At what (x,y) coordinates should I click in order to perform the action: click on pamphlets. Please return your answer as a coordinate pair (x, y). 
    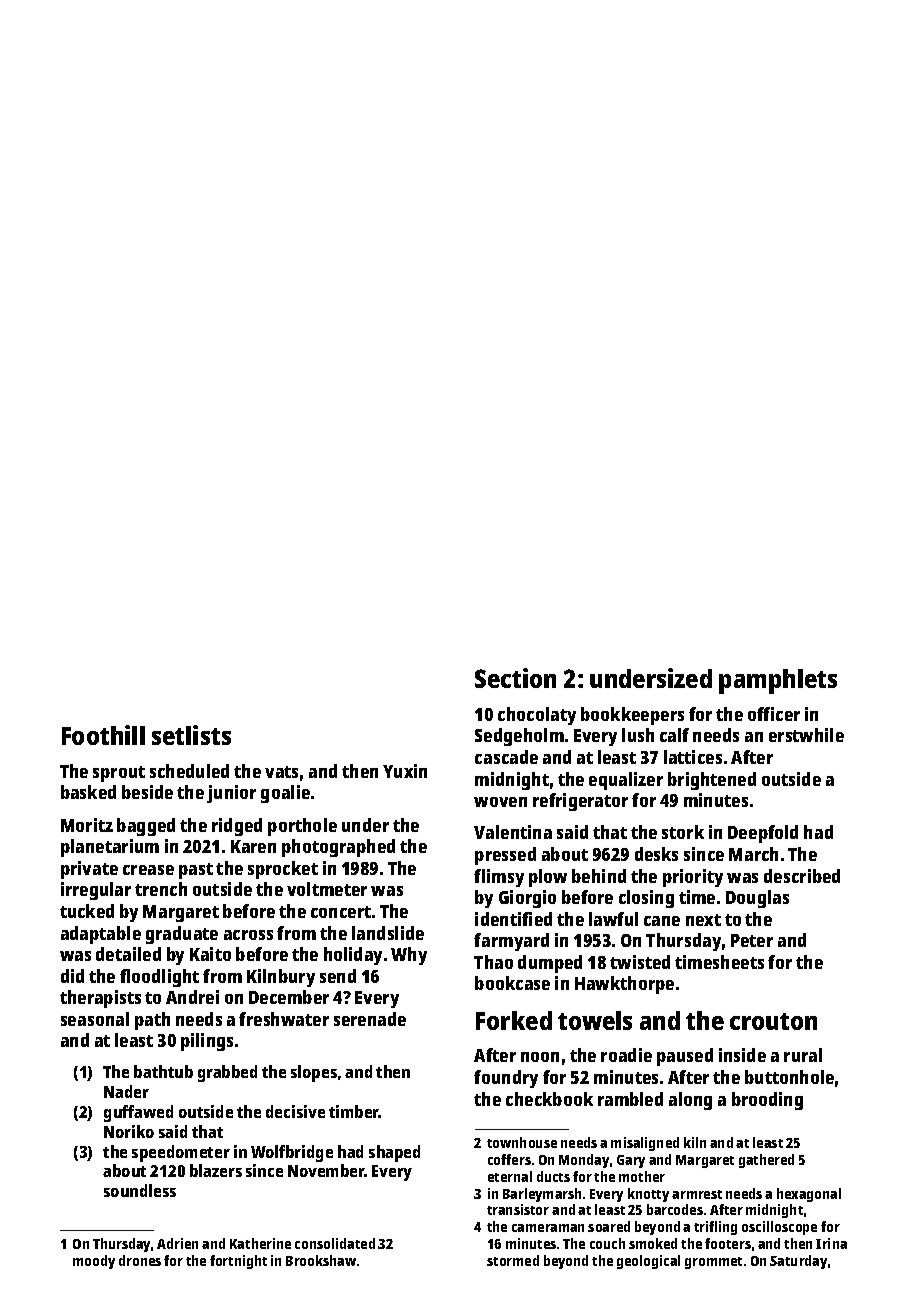
    Looking at the image, I should click on (778, 681).
